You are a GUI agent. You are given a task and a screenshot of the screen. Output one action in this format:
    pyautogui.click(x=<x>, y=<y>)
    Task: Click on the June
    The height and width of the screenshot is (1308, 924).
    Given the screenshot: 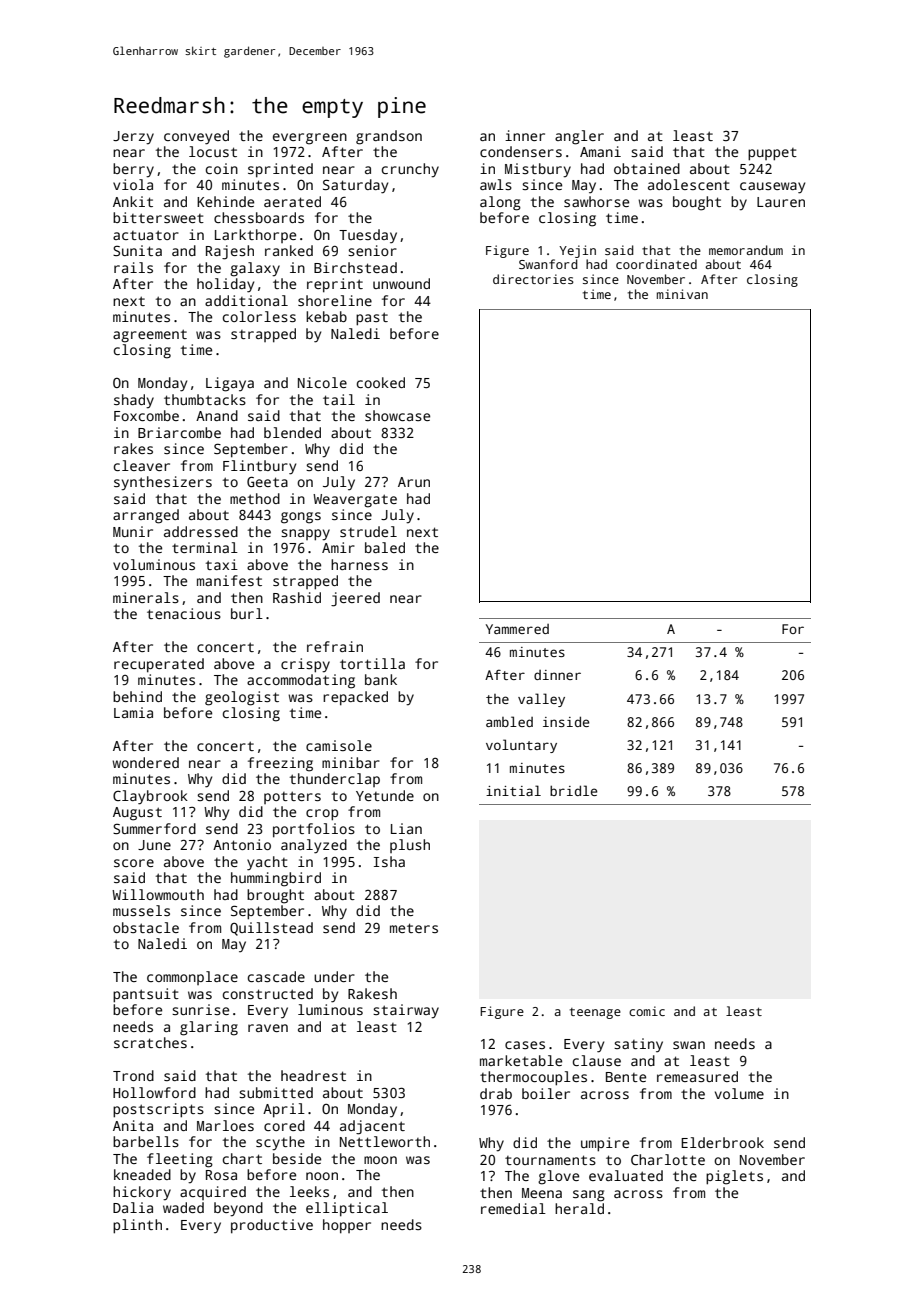 What is the action you would take?
    pyautogui.click(x=154, y=845)
